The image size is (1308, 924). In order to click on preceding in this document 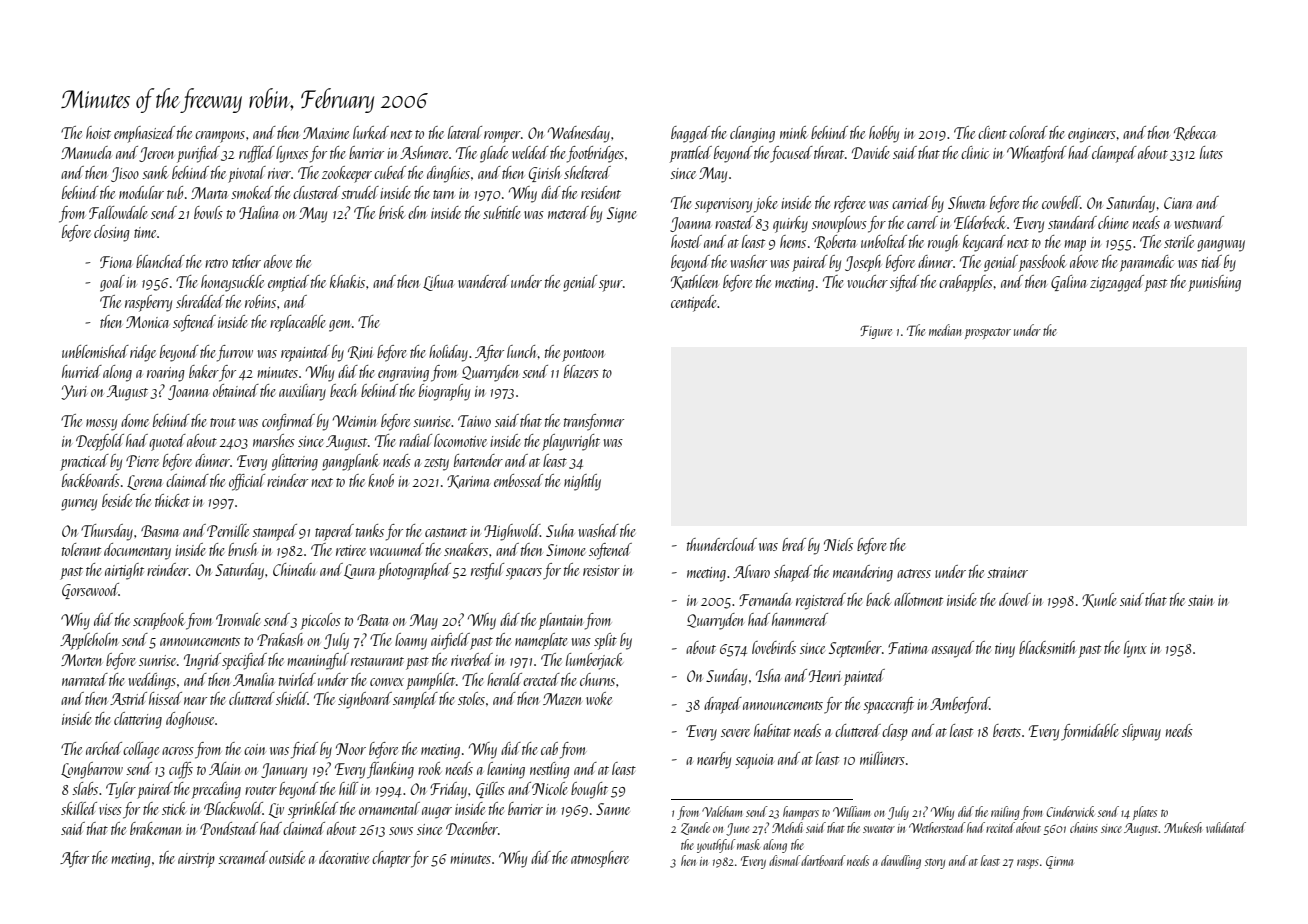, I will do `click(216, 790)`.
